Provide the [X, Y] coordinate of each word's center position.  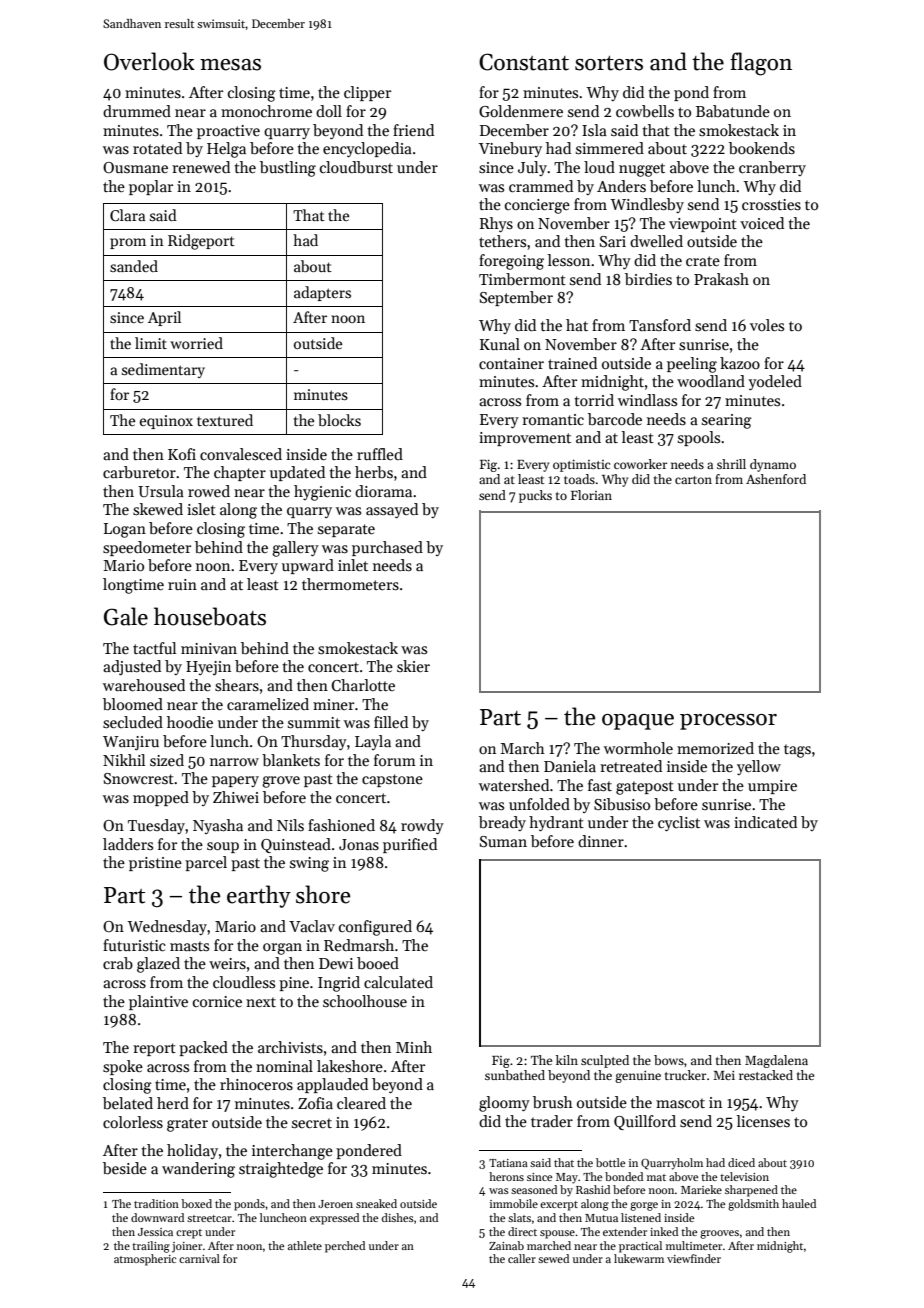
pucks [535, 496]
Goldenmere [521, 111]
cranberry [772, 168]
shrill [731, 464]
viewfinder [694, 1258]
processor [728, 722]
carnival [199, 1258]
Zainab [506, 1245]
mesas [230, 65]
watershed [514, 785]
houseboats [210, 616]
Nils [290, 825]
